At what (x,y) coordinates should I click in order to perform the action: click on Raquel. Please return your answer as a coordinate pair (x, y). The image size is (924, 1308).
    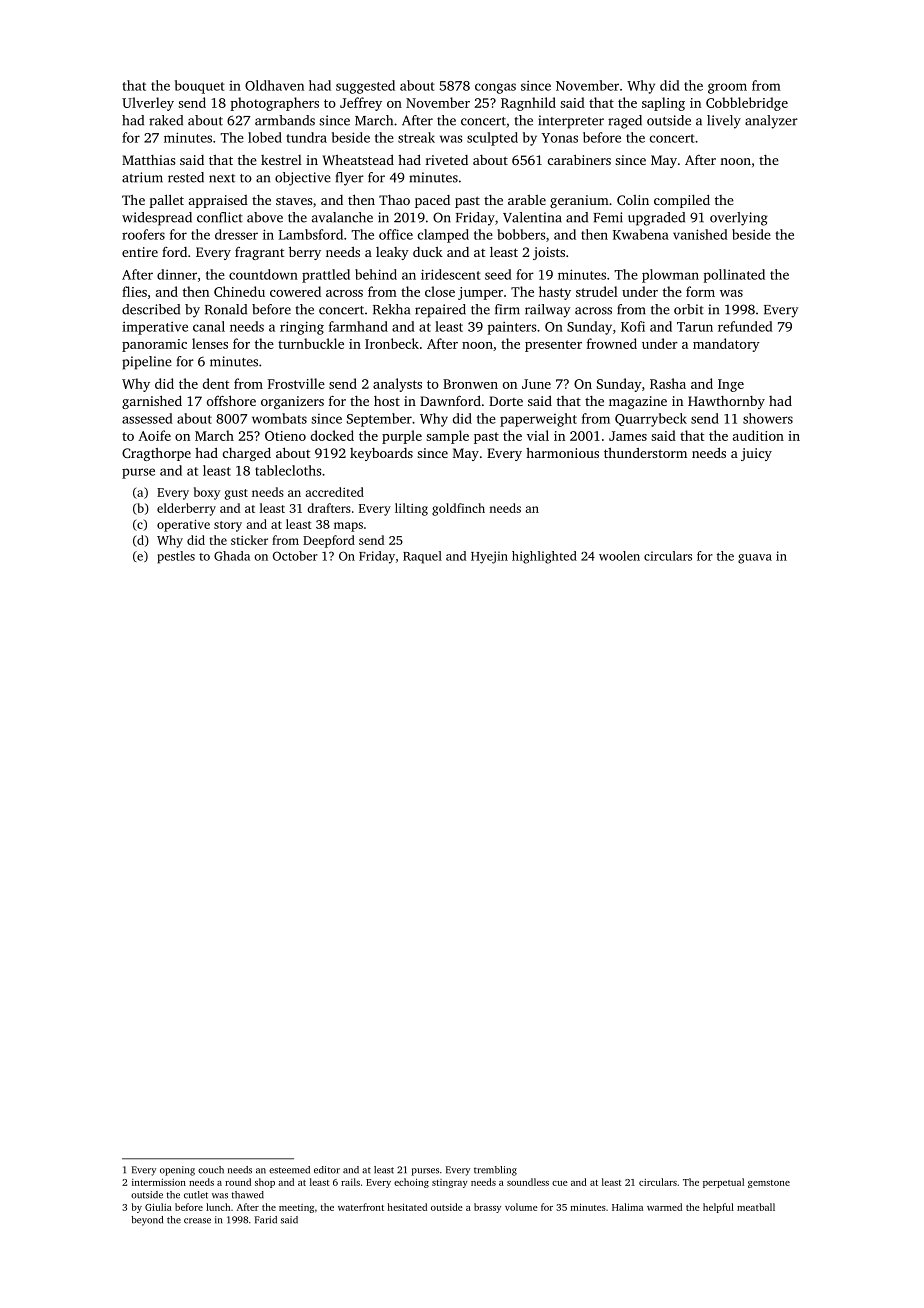
    Looking at the image, I should click on (422, 557).
